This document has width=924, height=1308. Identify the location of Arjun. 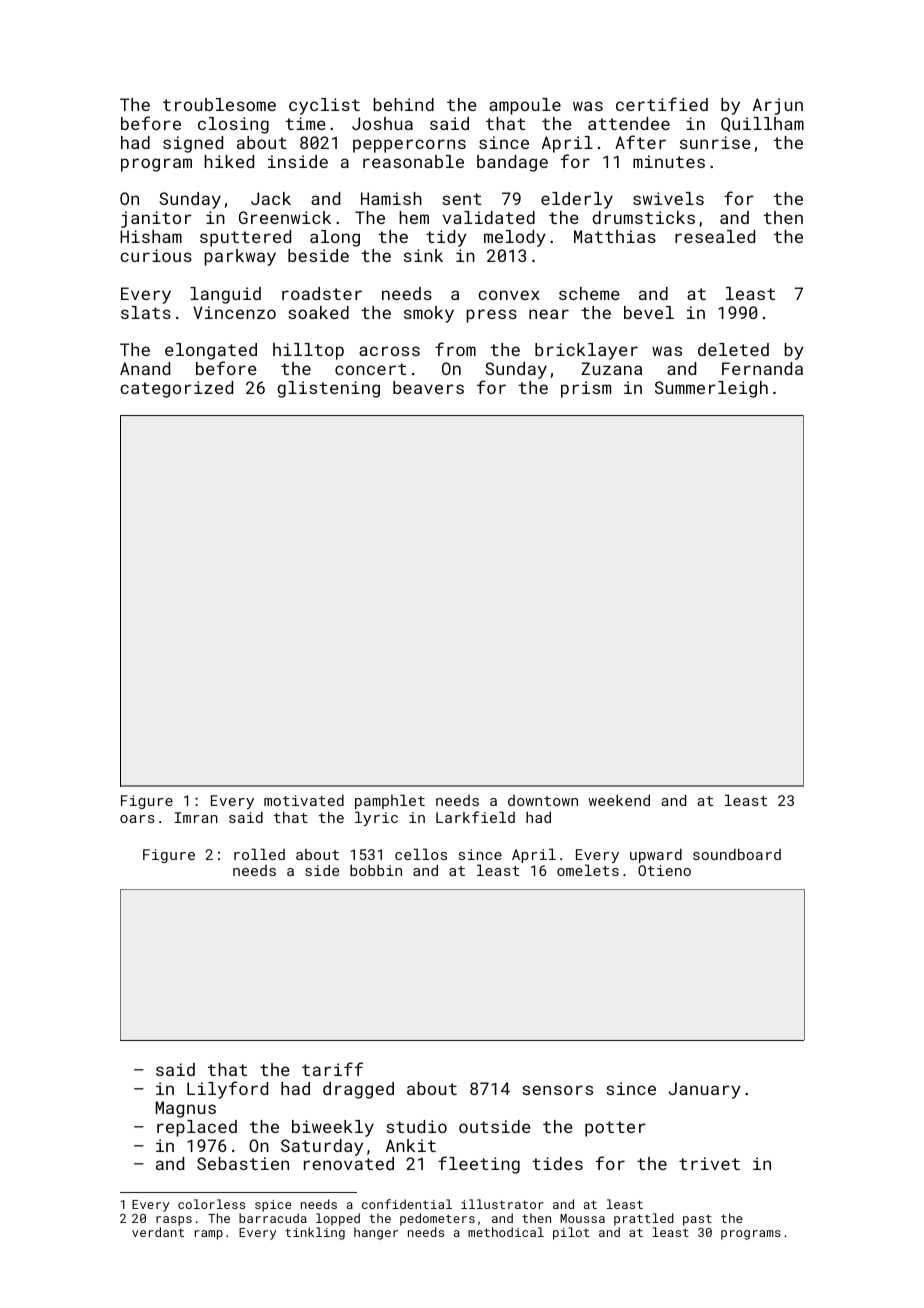
(778, 106).
